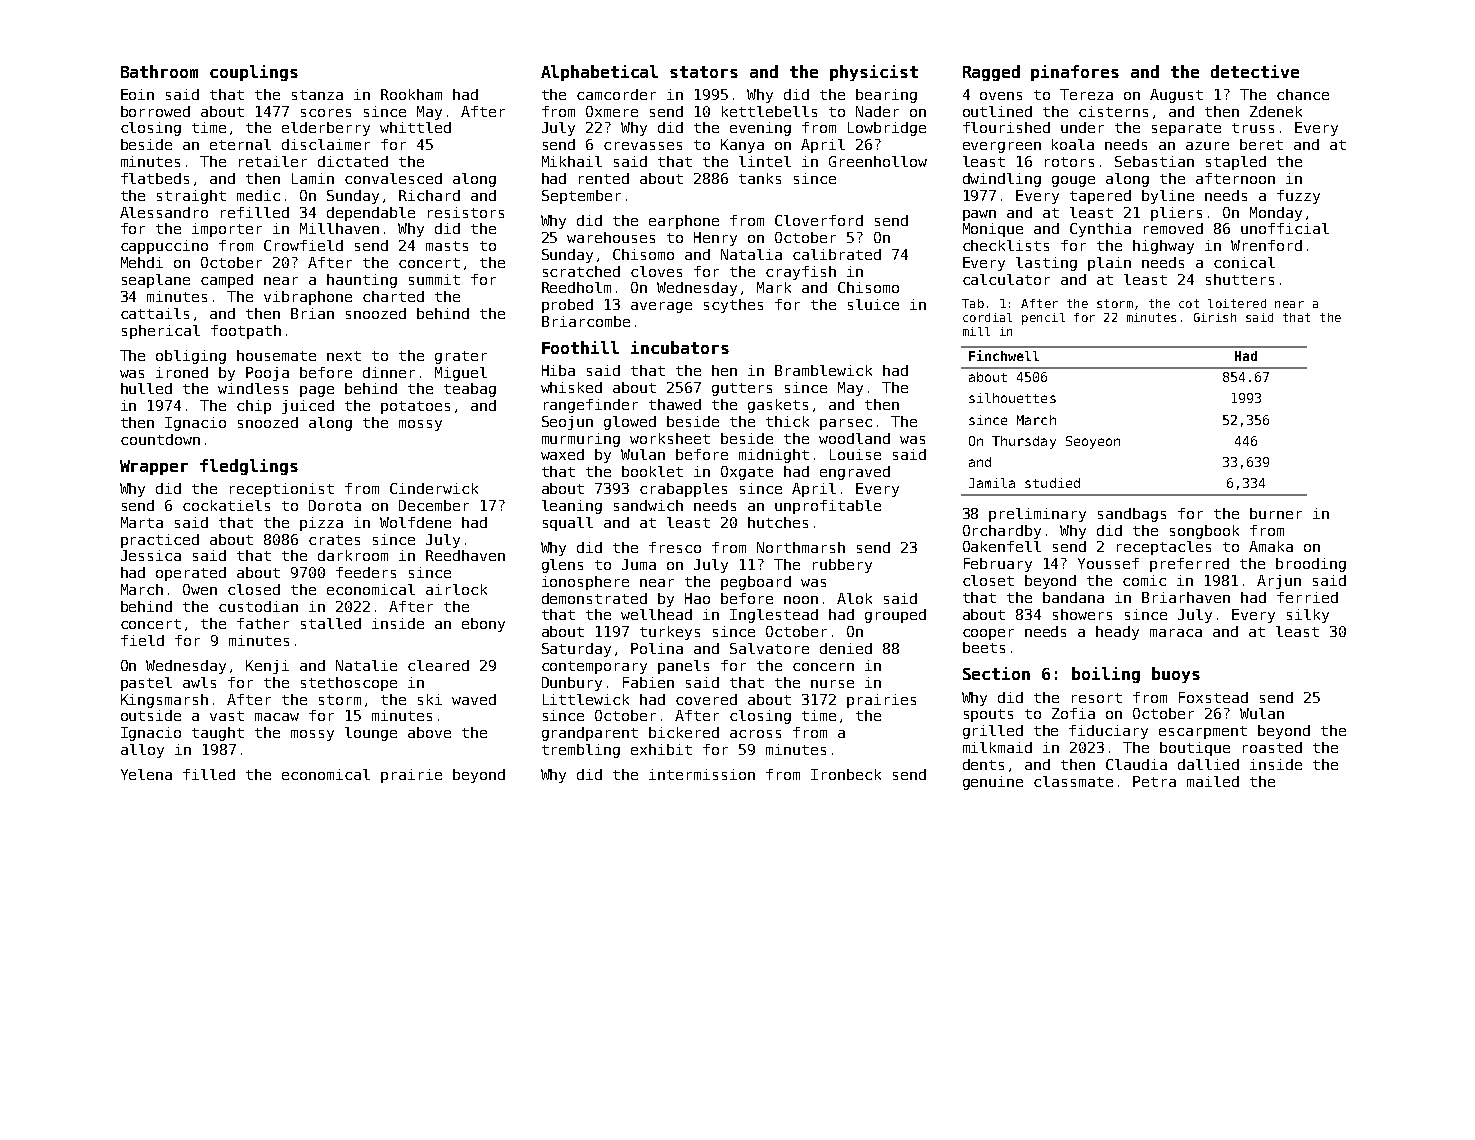  Describe the element at coordinates (267, 374) in the page. I see `Pooja` at that location.
